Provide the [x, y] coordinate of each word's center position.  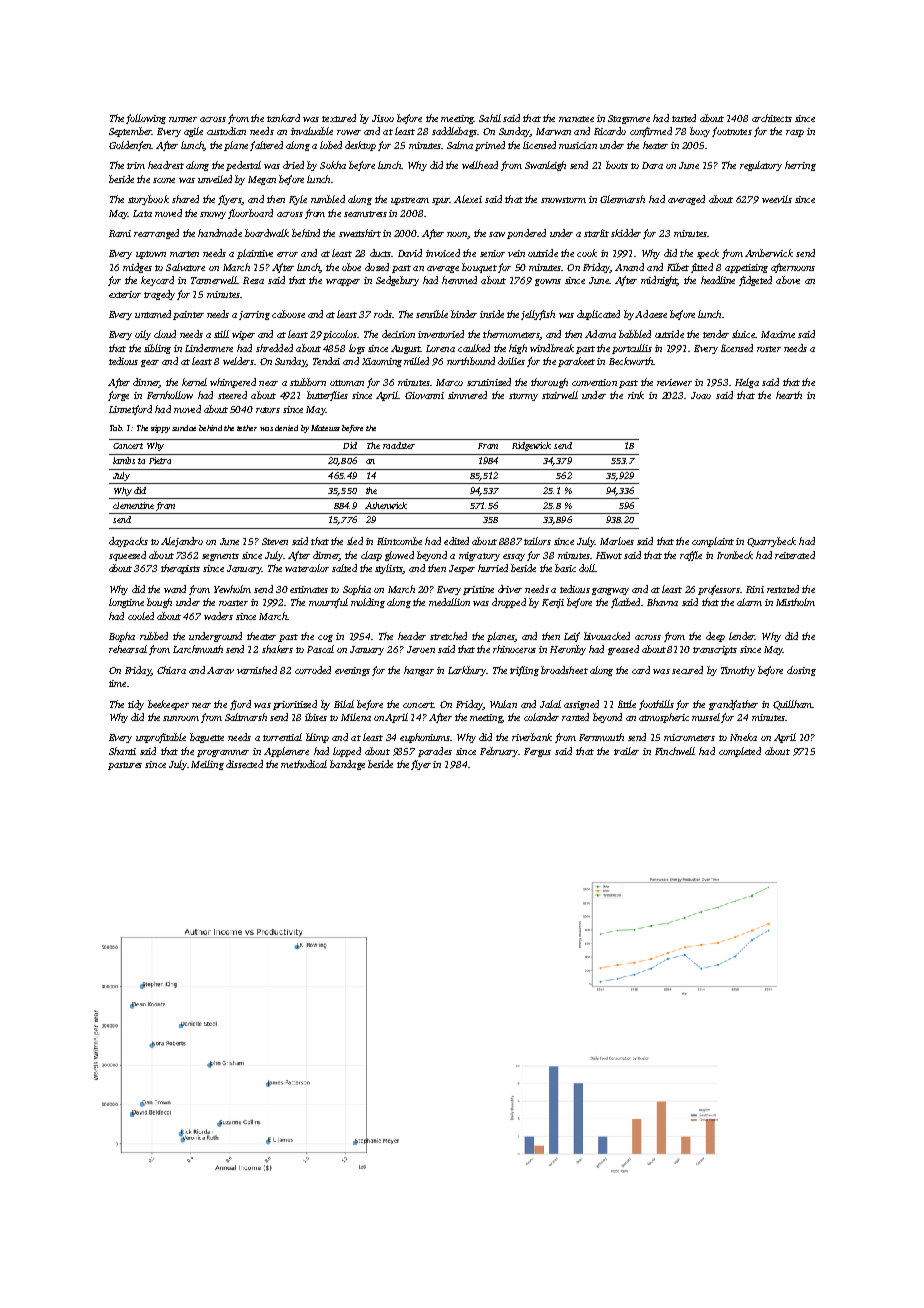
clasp [371, 556]
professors [719, 590]
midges [137, 268]
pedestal [243, 166]
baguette [207, 738]
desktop [360, 146]
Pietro [160, 460]
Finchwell [675, 751]
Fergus [537, 752]
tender [716, 334]
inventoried [441, 334]
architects [772, 118]
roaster [233, 603]
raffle [691, 556]
